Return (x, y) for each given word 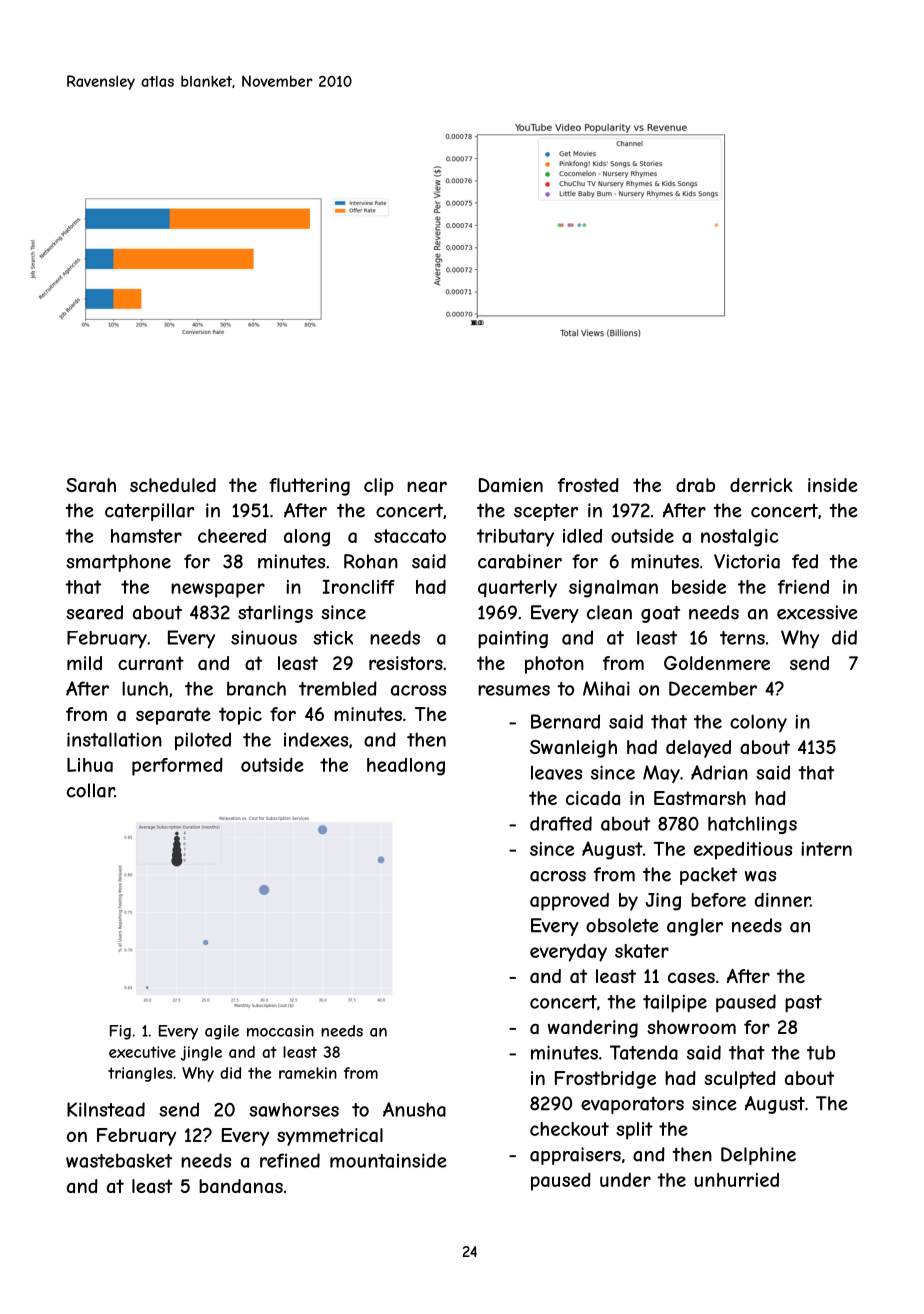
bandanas (241, 1186)
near (427, 486)
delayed (698, 749)
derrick (761, 485)
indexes (316, 739)
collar (91, 790)
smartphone (118, 563)
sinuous (264, 637)
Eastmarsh (700, 798)
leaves (556, 773)
